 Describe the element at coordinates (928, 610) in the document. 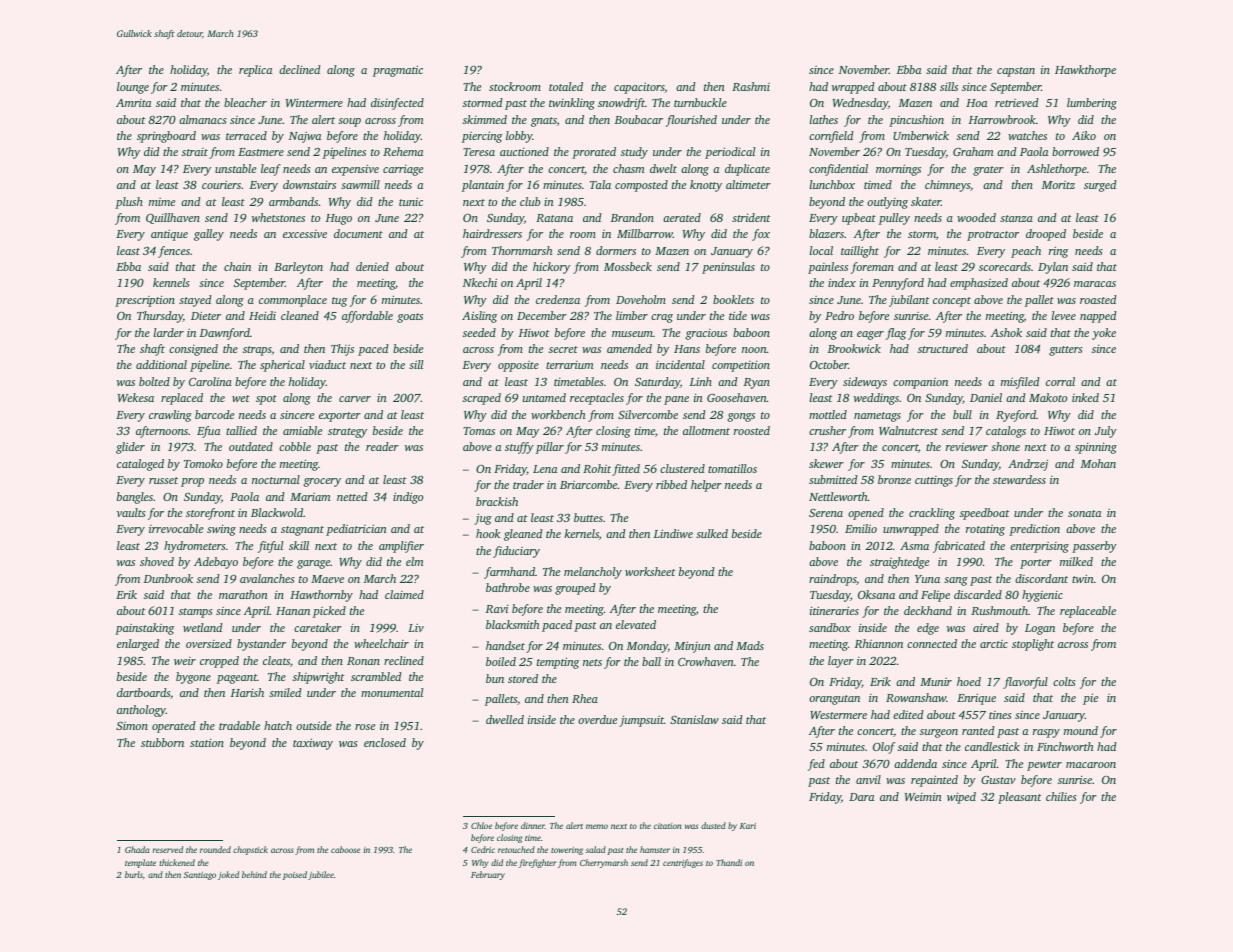

I see `deckhand` at that location.
